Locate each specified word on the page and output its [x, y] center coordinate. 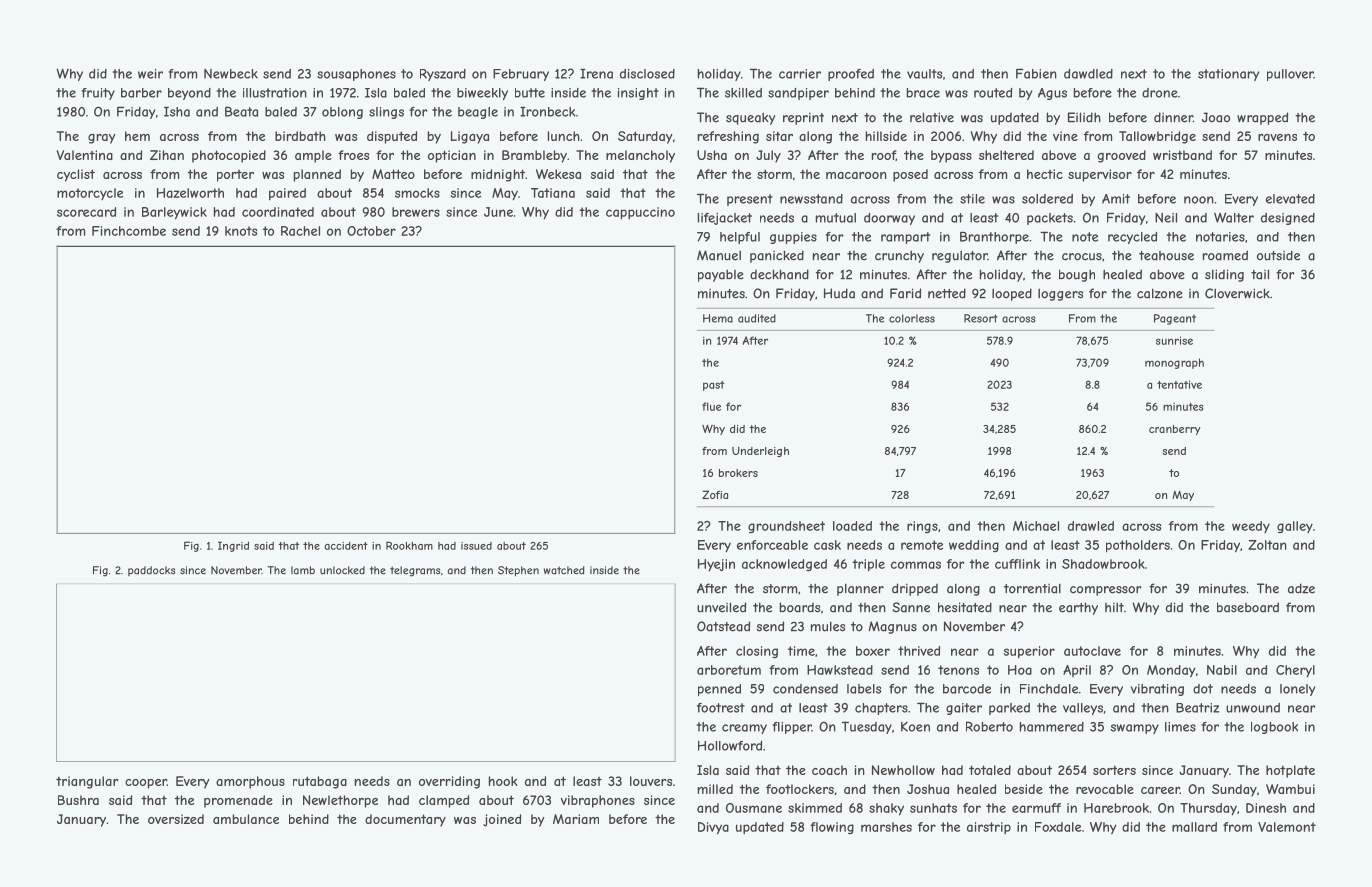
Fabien [1036, 73]
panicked [777, 256]
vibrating [1157, 690]
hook [503, 781]
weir [150, 74]
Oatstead [723, 626]
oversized [176, 819]
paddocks [151, 571]
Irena [596, 73]
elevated [1290, 199]
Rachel [300, 231]
